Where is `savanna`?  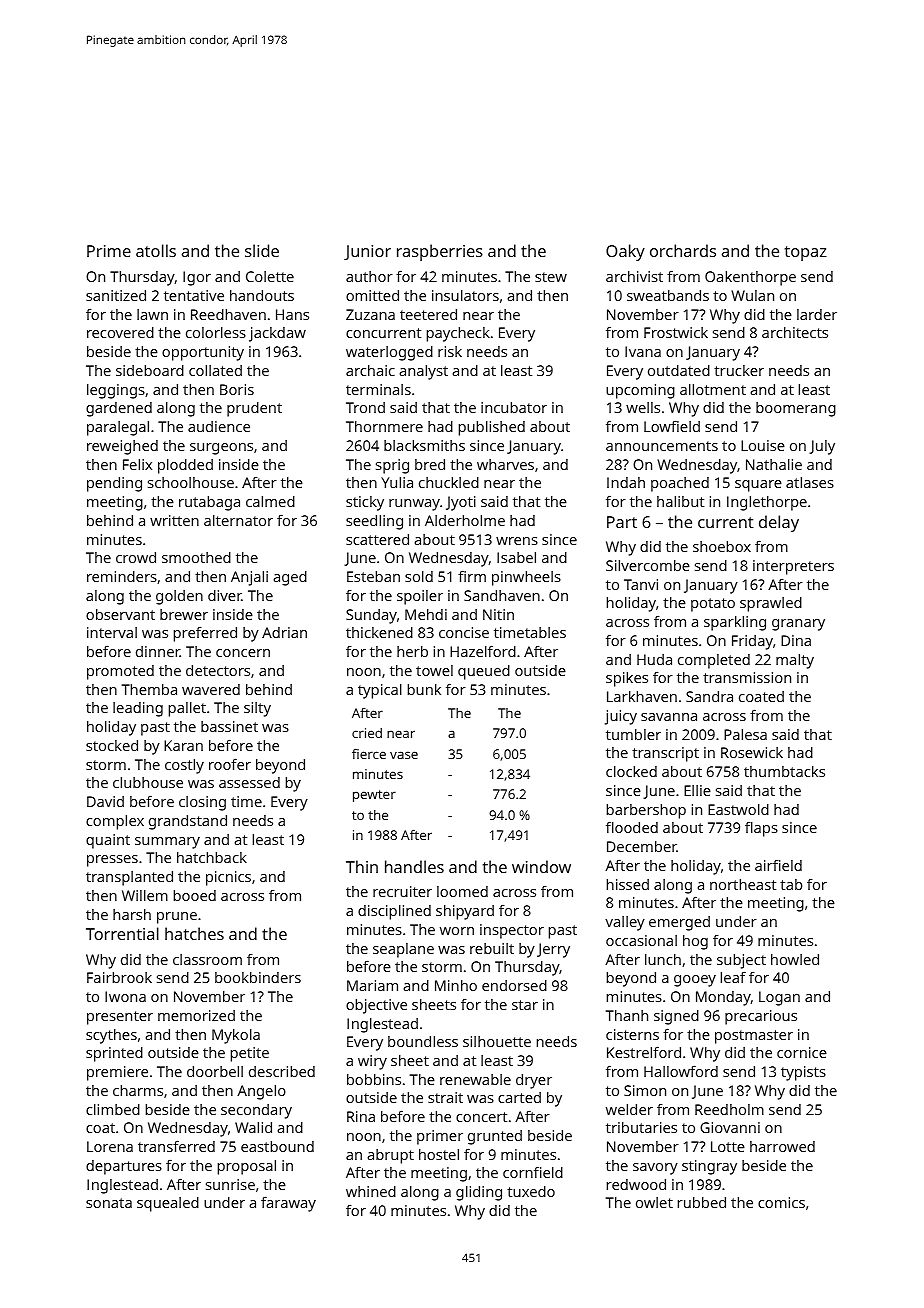 savanna is located at coordinates (669, 717).
